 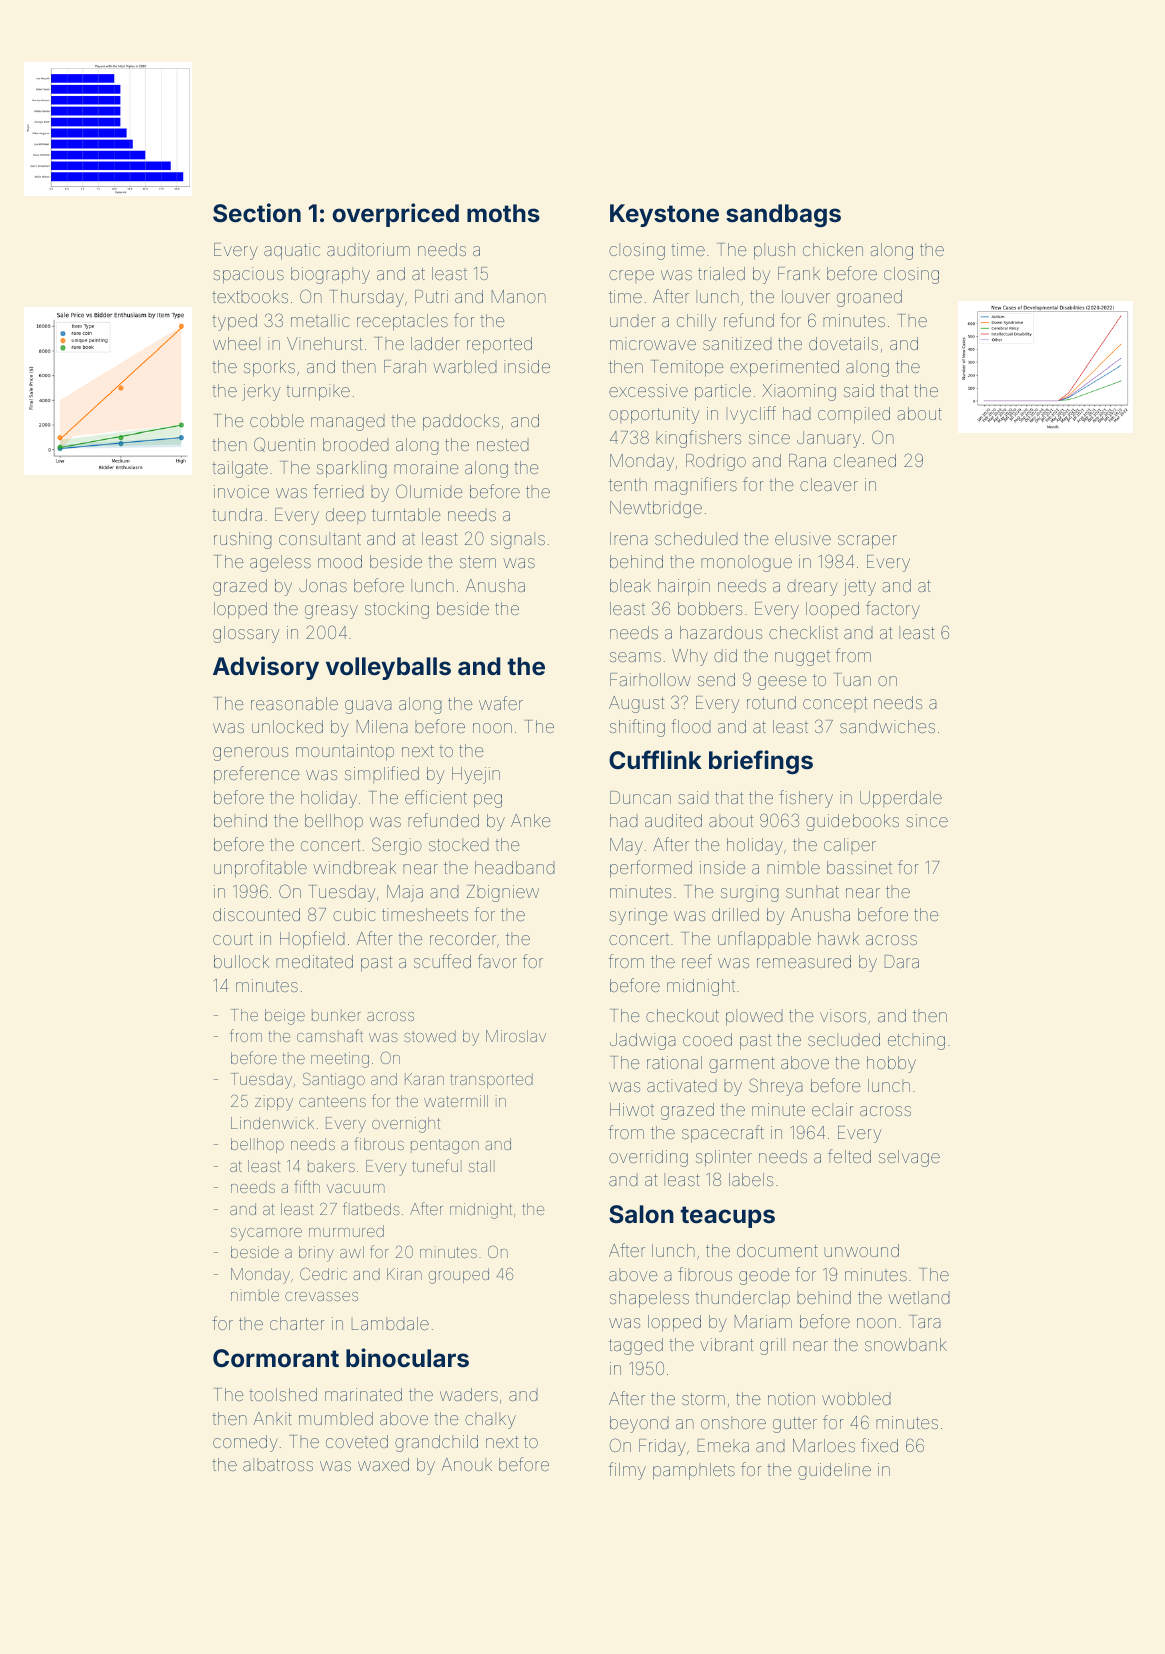 What do you see at coordinates (664, 215) in the screenshot?
I see `Keystone` at bounding box center [664, 215].
